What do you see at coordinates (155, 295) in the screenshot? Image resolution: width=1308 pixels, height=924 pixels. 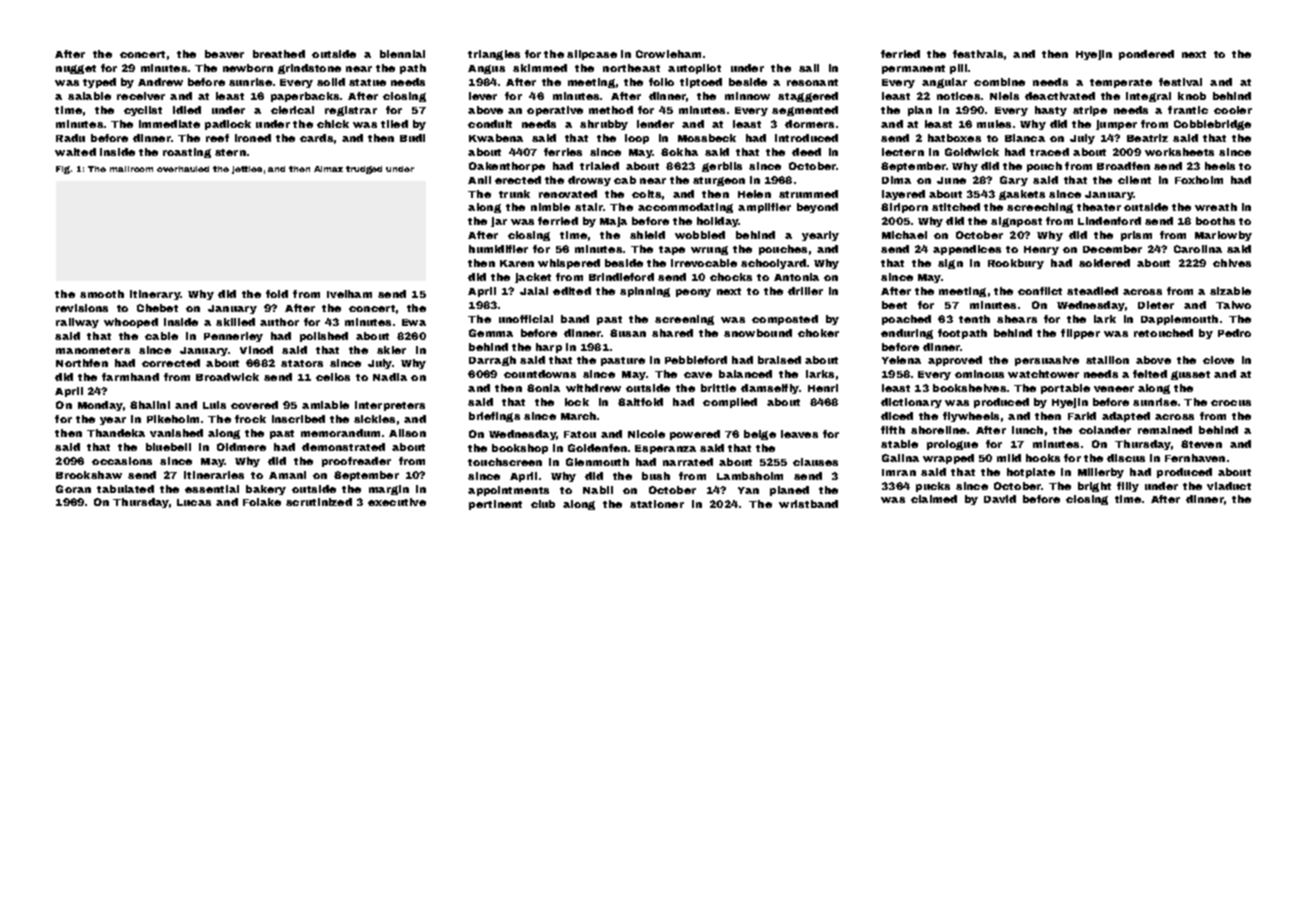 I see `itinerary` at bounding box center [155, 295].
